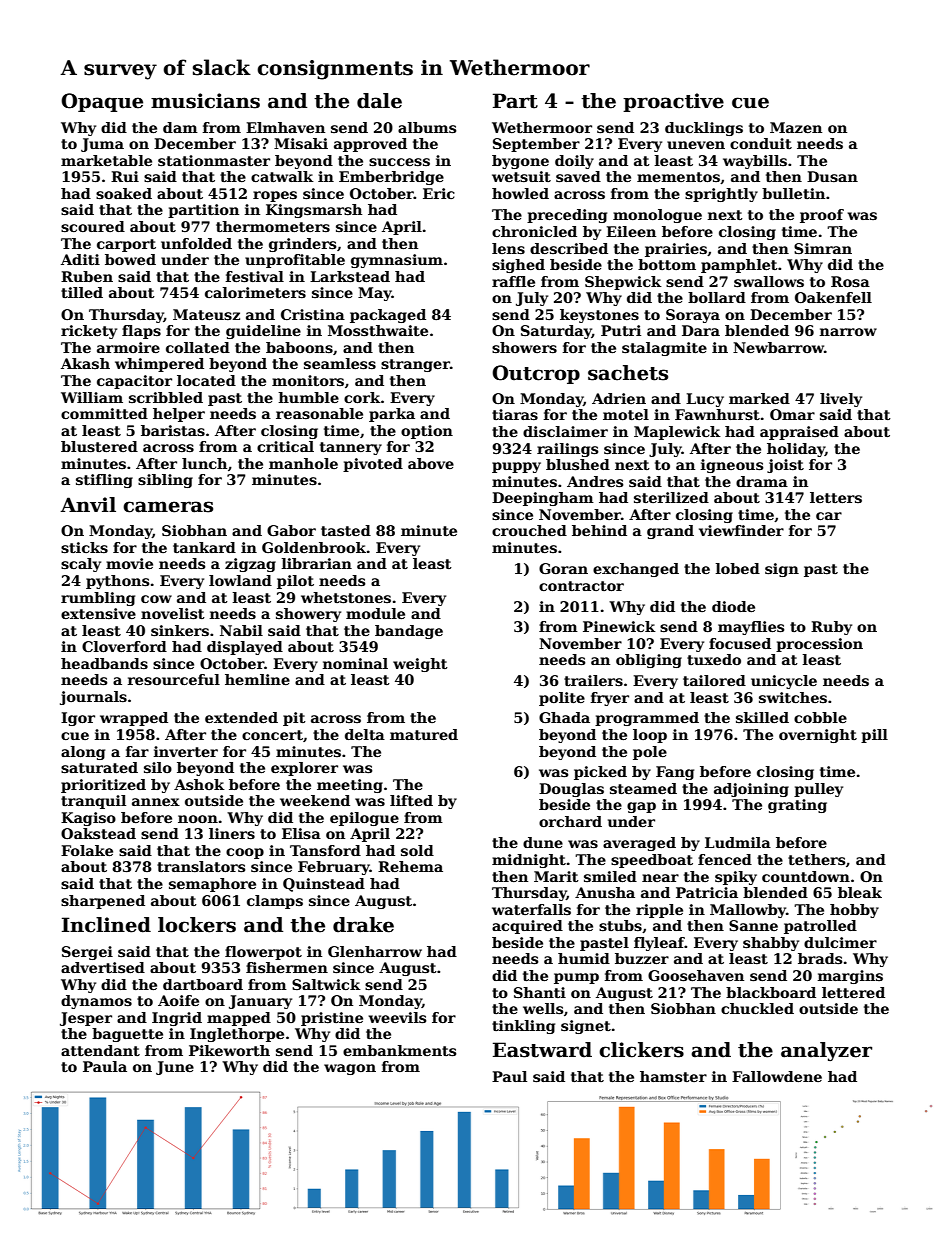  Describe the element at coordinates (88, 504) in the screenshot. I see `Anvil` at that location.
